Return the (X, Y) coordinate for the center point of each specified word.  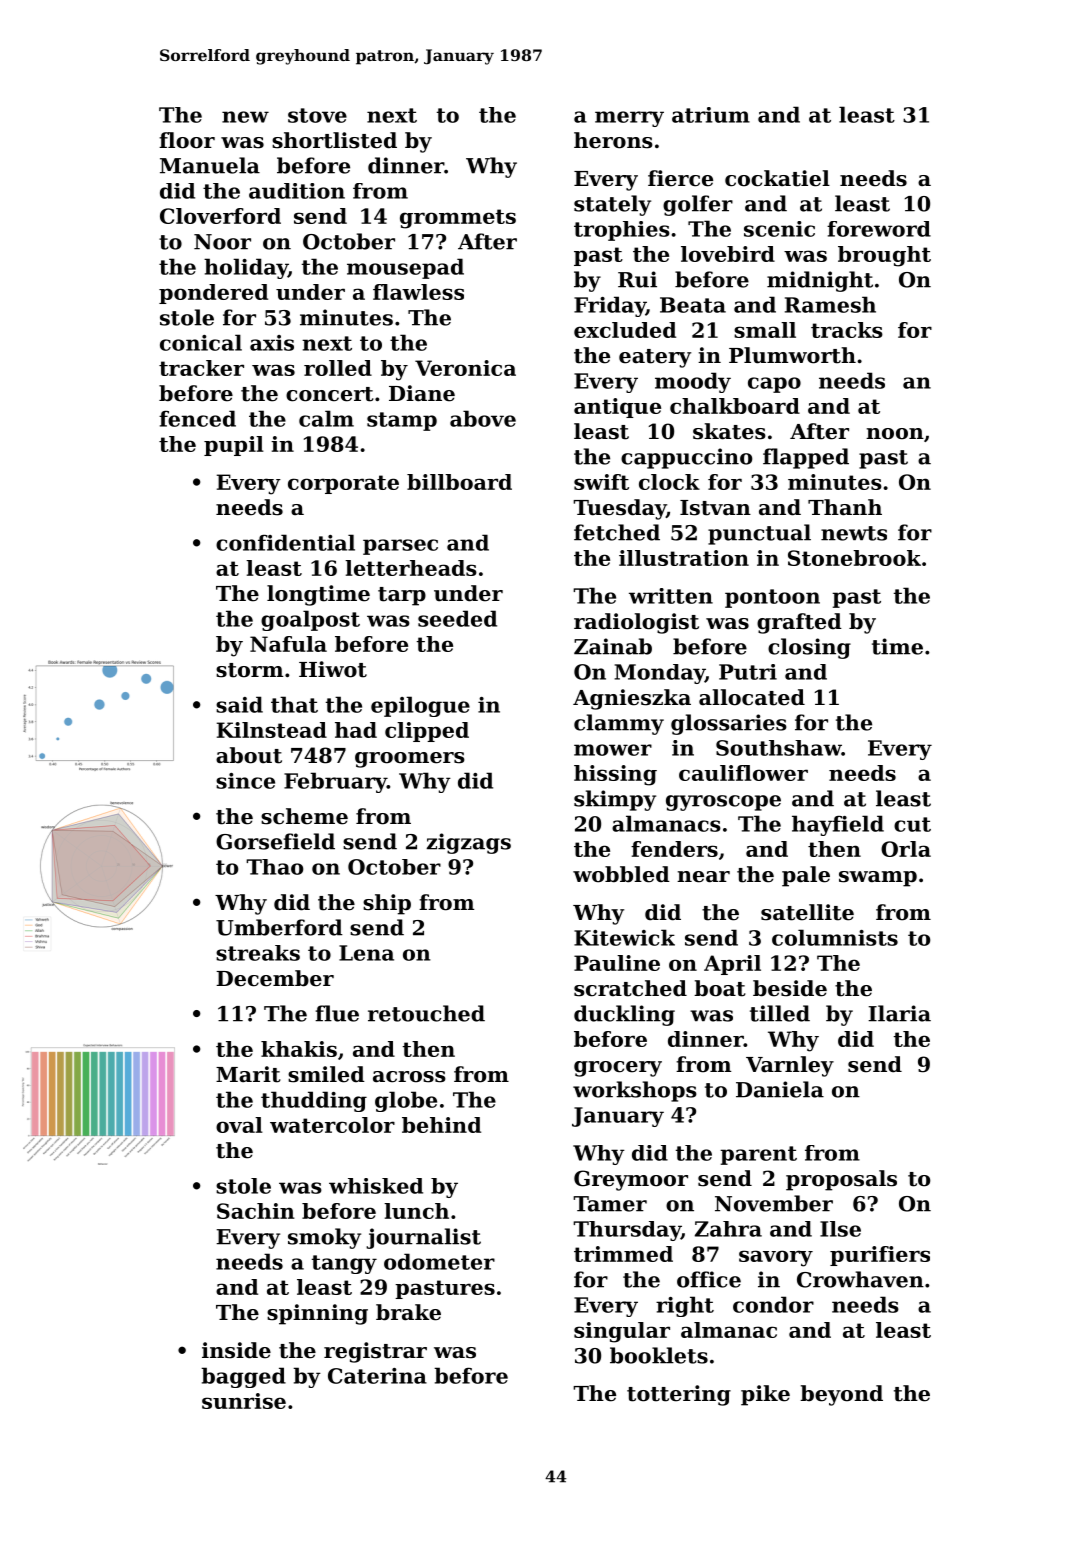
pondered (213, 294)
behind (441, 1125)
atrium (711, 115)
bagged (243, 1377)
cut (912, 824)
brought (884, 256)
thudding (314, 1101)
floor (187, 140)
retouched (426, 1013)
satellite (807, 912)
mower (613, 750)
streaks (258, 953)
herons (613, 140)
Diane (422, 393)
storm (249, 670)
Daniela (780, 1089)
